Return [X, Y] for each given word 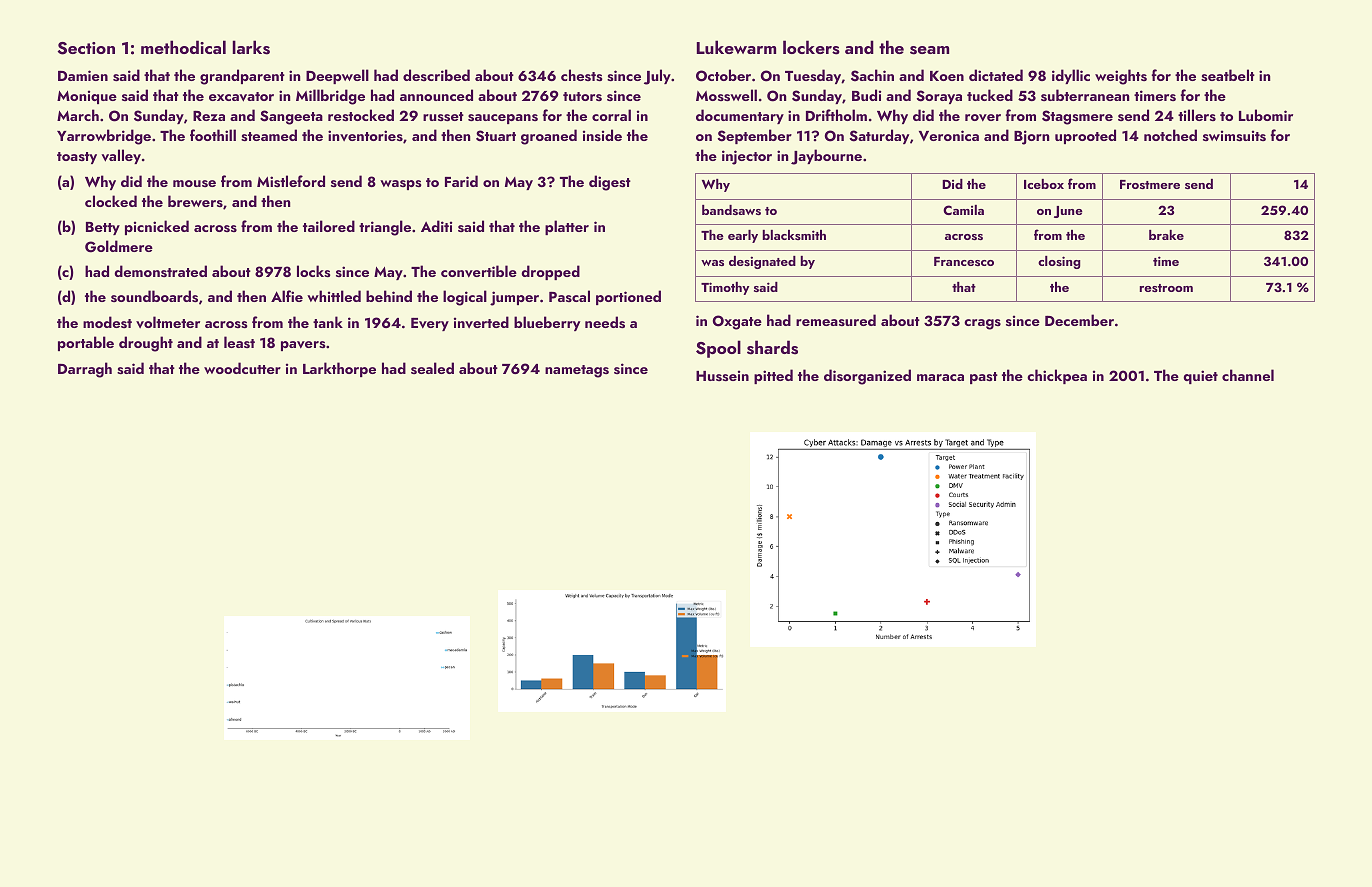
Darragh [85, 370]
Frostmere [1150, 184]
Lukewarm [736, 47]
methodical [183, 47]
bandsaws [731, 210]
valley [121, 156]
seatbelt [1228, 75]
